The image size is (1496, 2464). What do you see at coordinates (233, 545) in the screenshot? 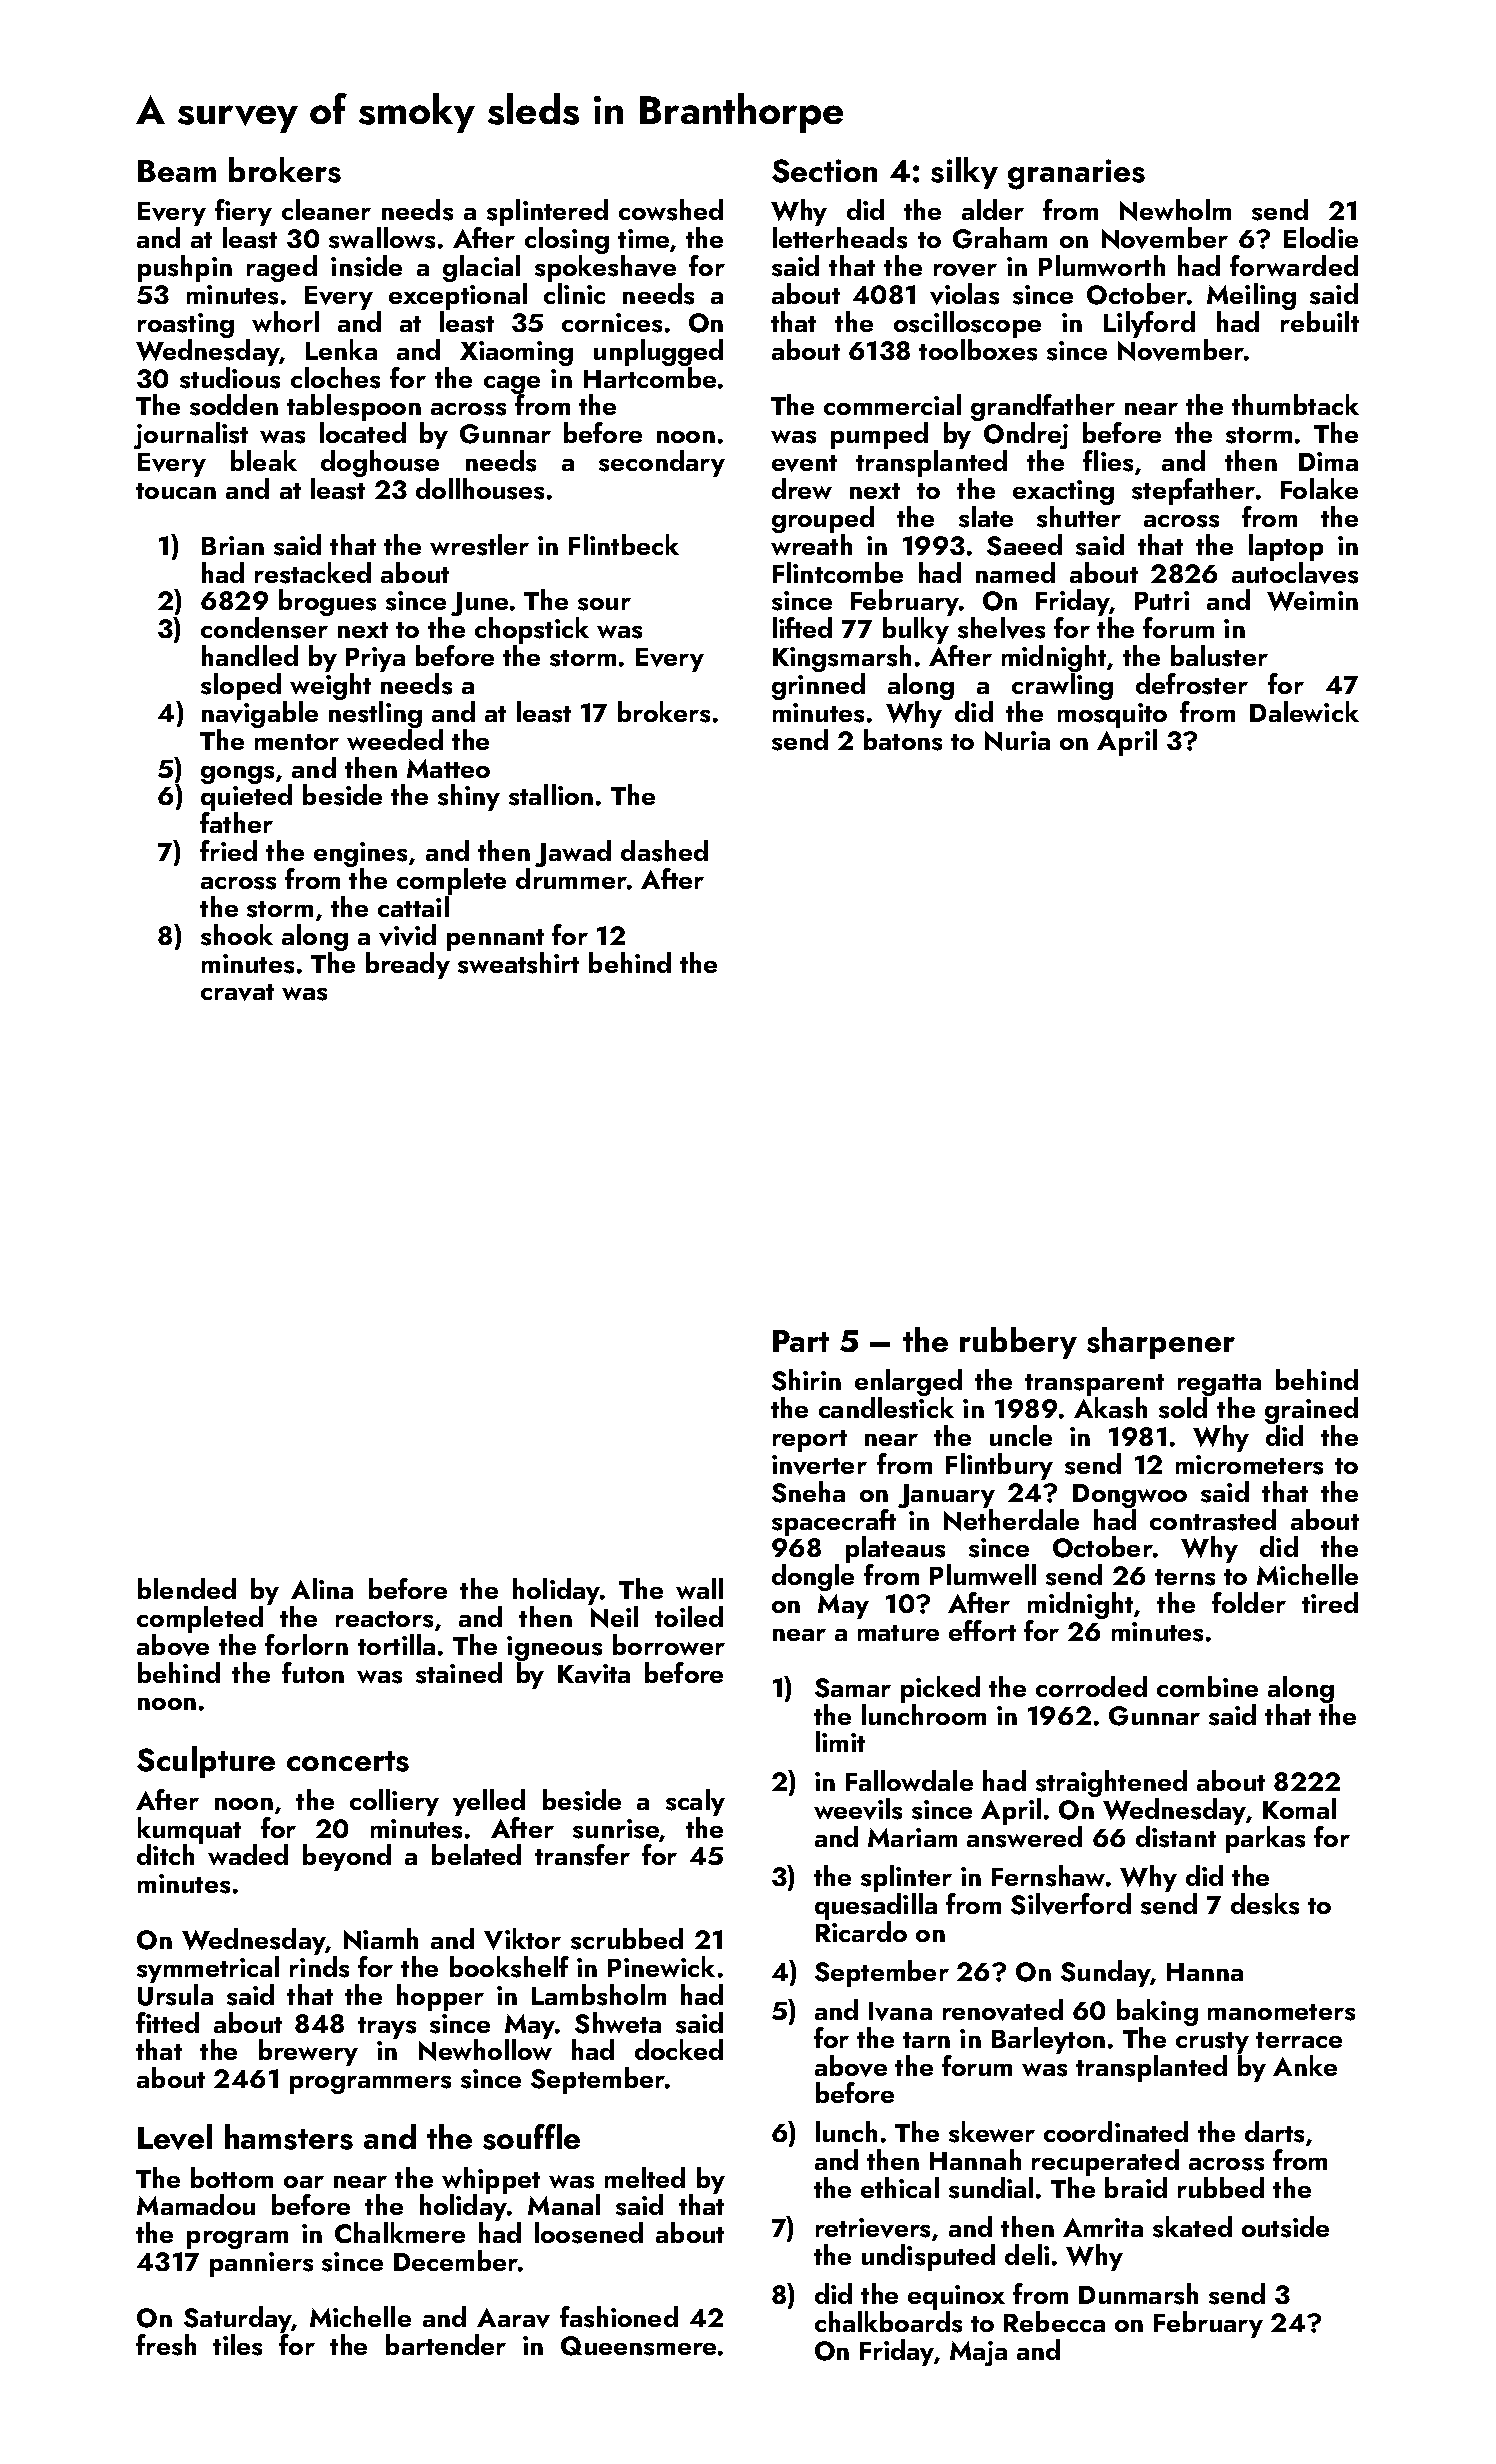
I see `Brian` at bounding box center [233, 545].
